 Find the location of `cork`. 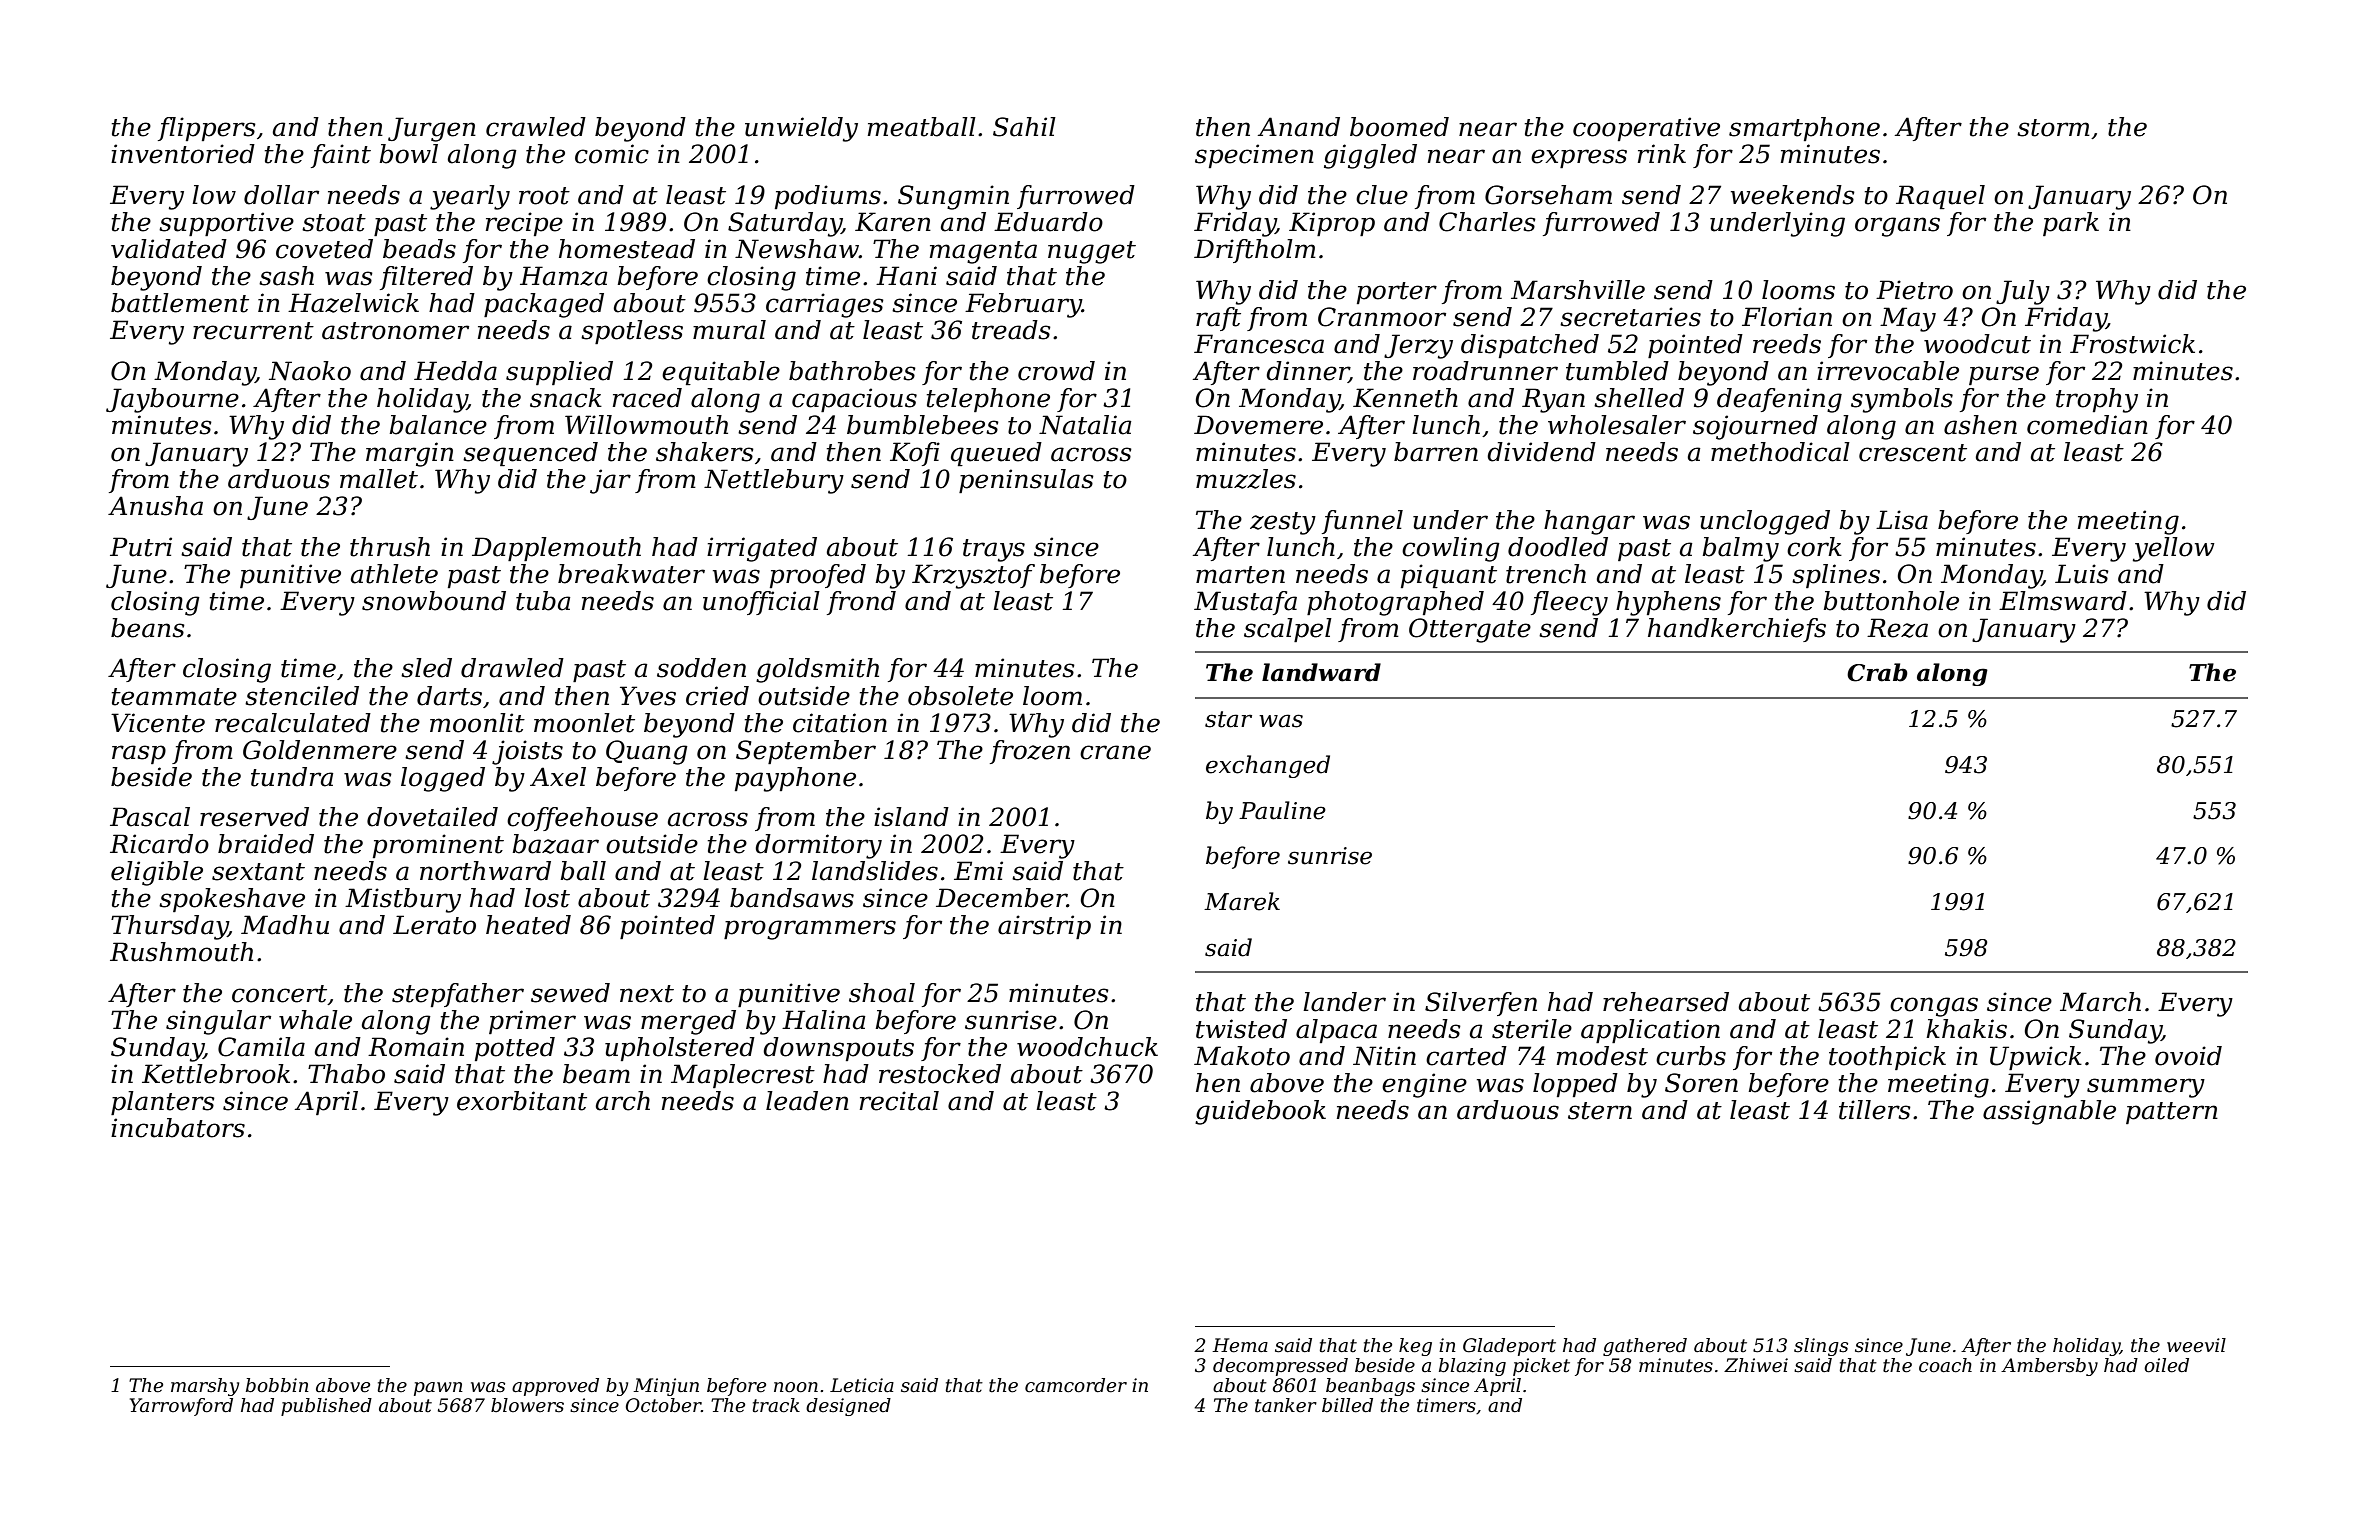

cork is located at coordinates (1814, 547).
